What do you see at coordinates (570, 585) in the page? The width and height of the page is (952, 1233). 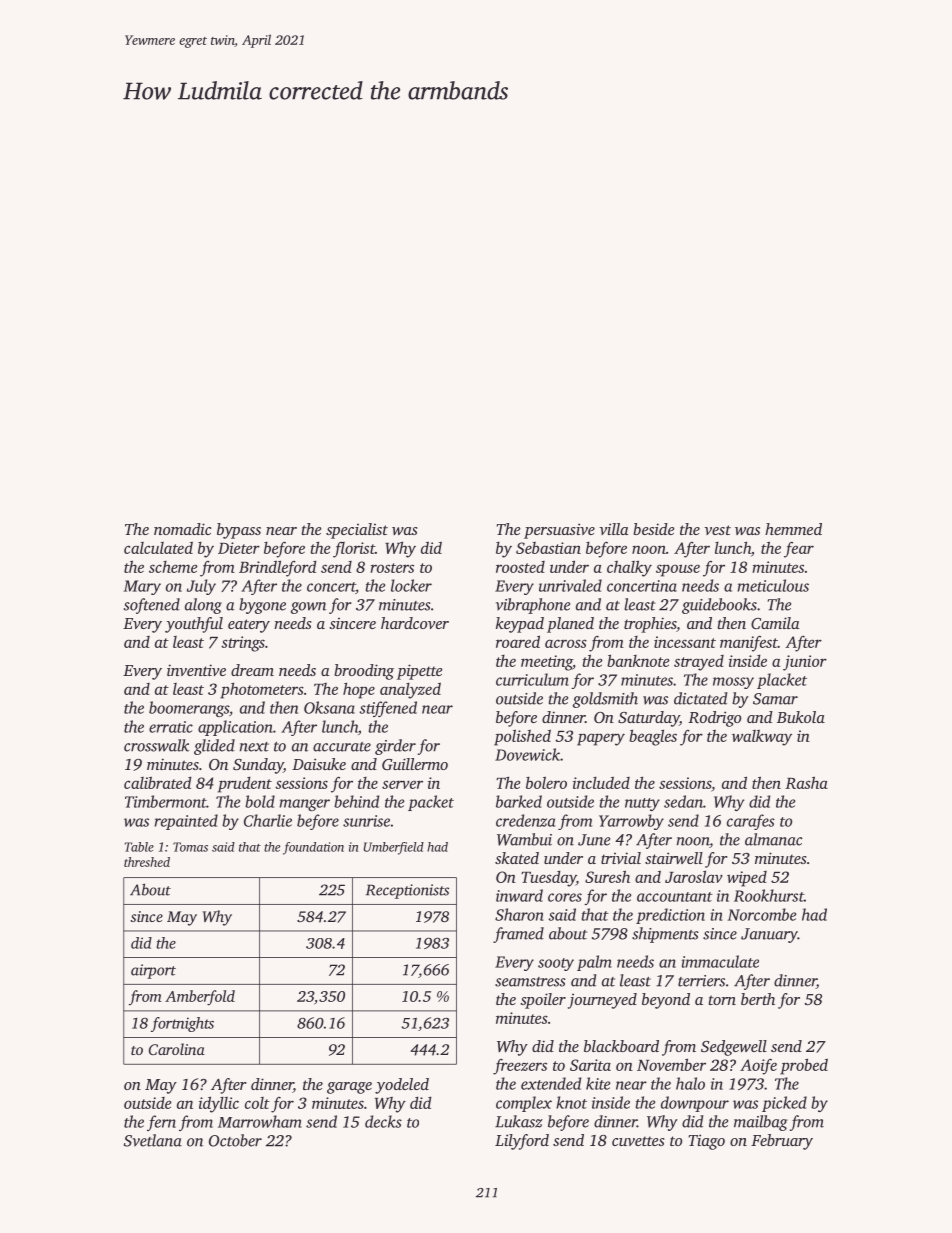 I see `unrivaled` at bounding box center [570, 585].
